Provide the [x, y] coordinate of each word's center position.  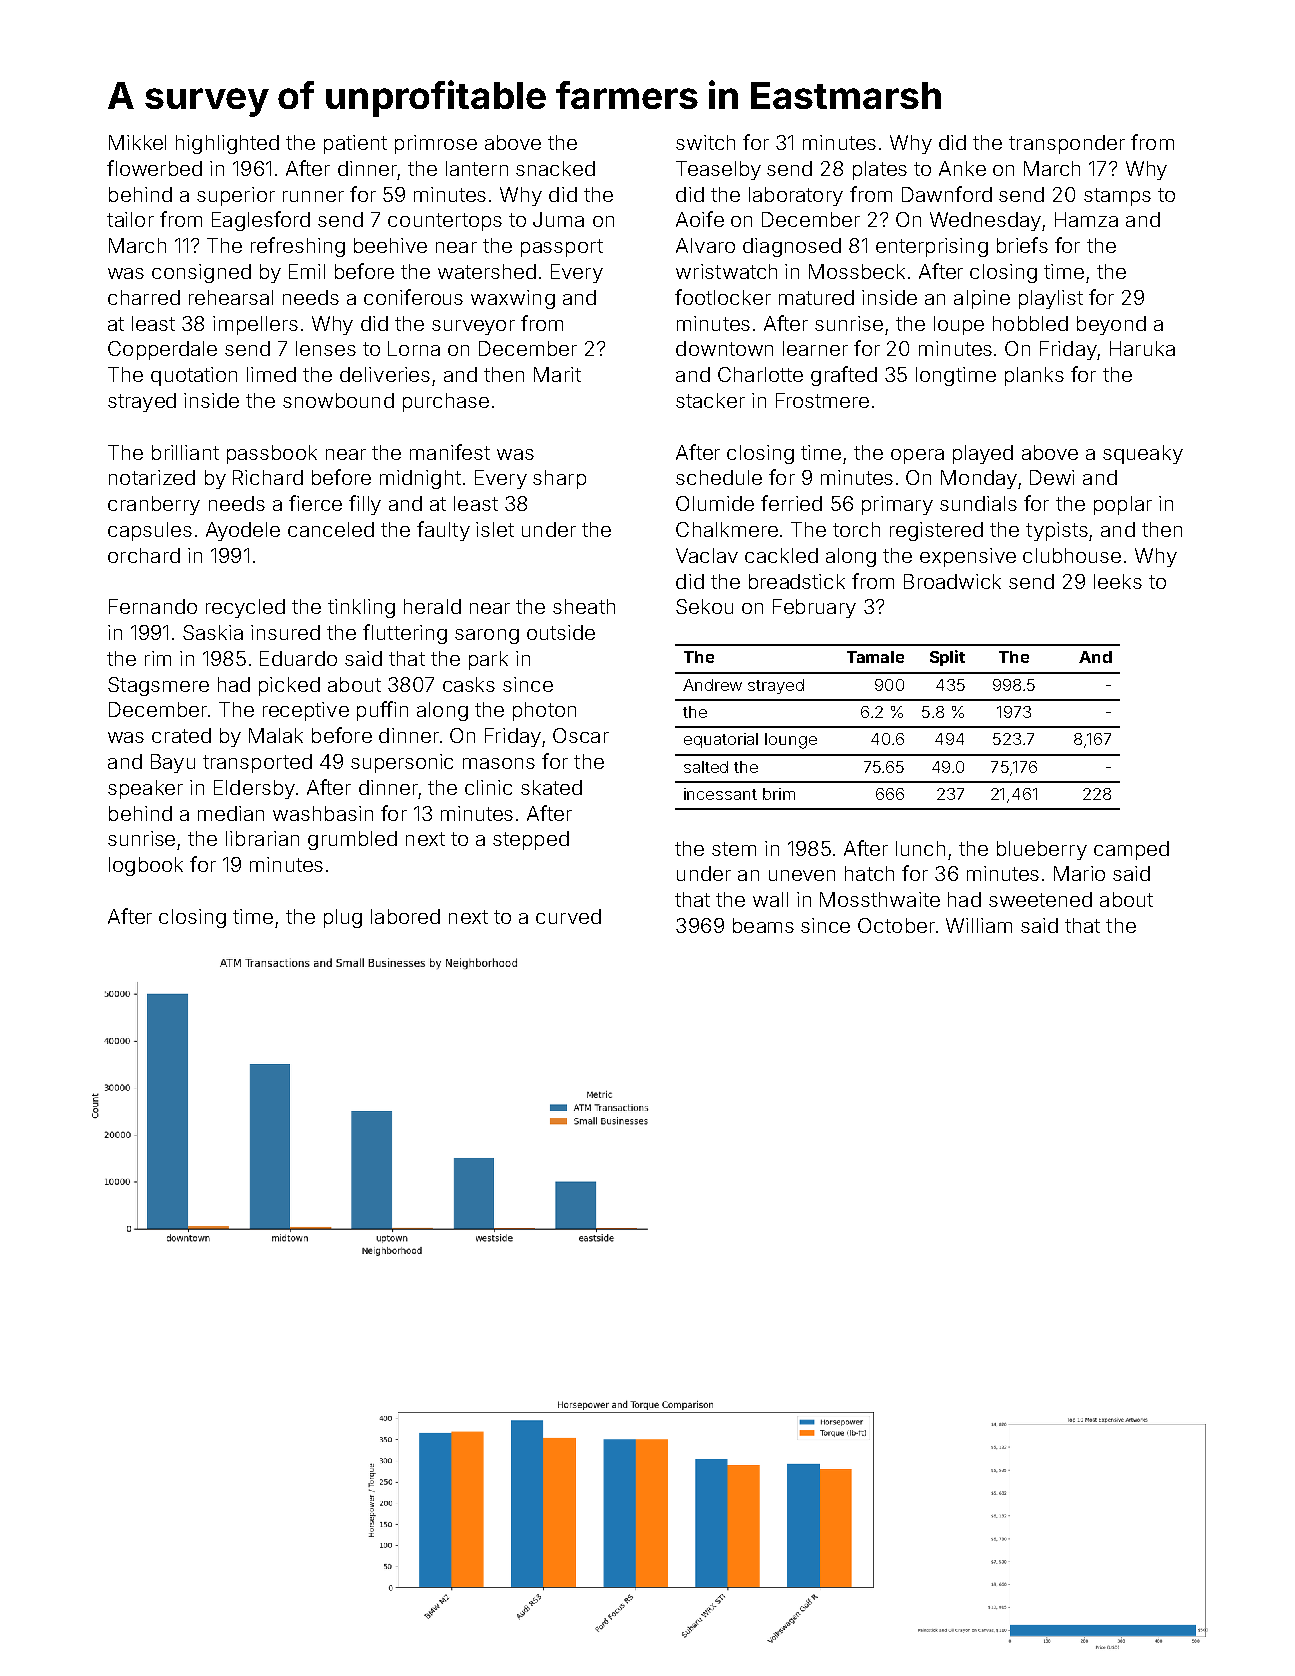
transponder [1067, 144]
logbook [146, 866]
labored [405, 916]
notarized [152, 477]
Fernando [153, 606]
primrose [436, 144]
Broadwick [952, 581]
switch [705, 142]
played [983, 454]
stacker [710, 400]
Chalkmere [727, 529]
